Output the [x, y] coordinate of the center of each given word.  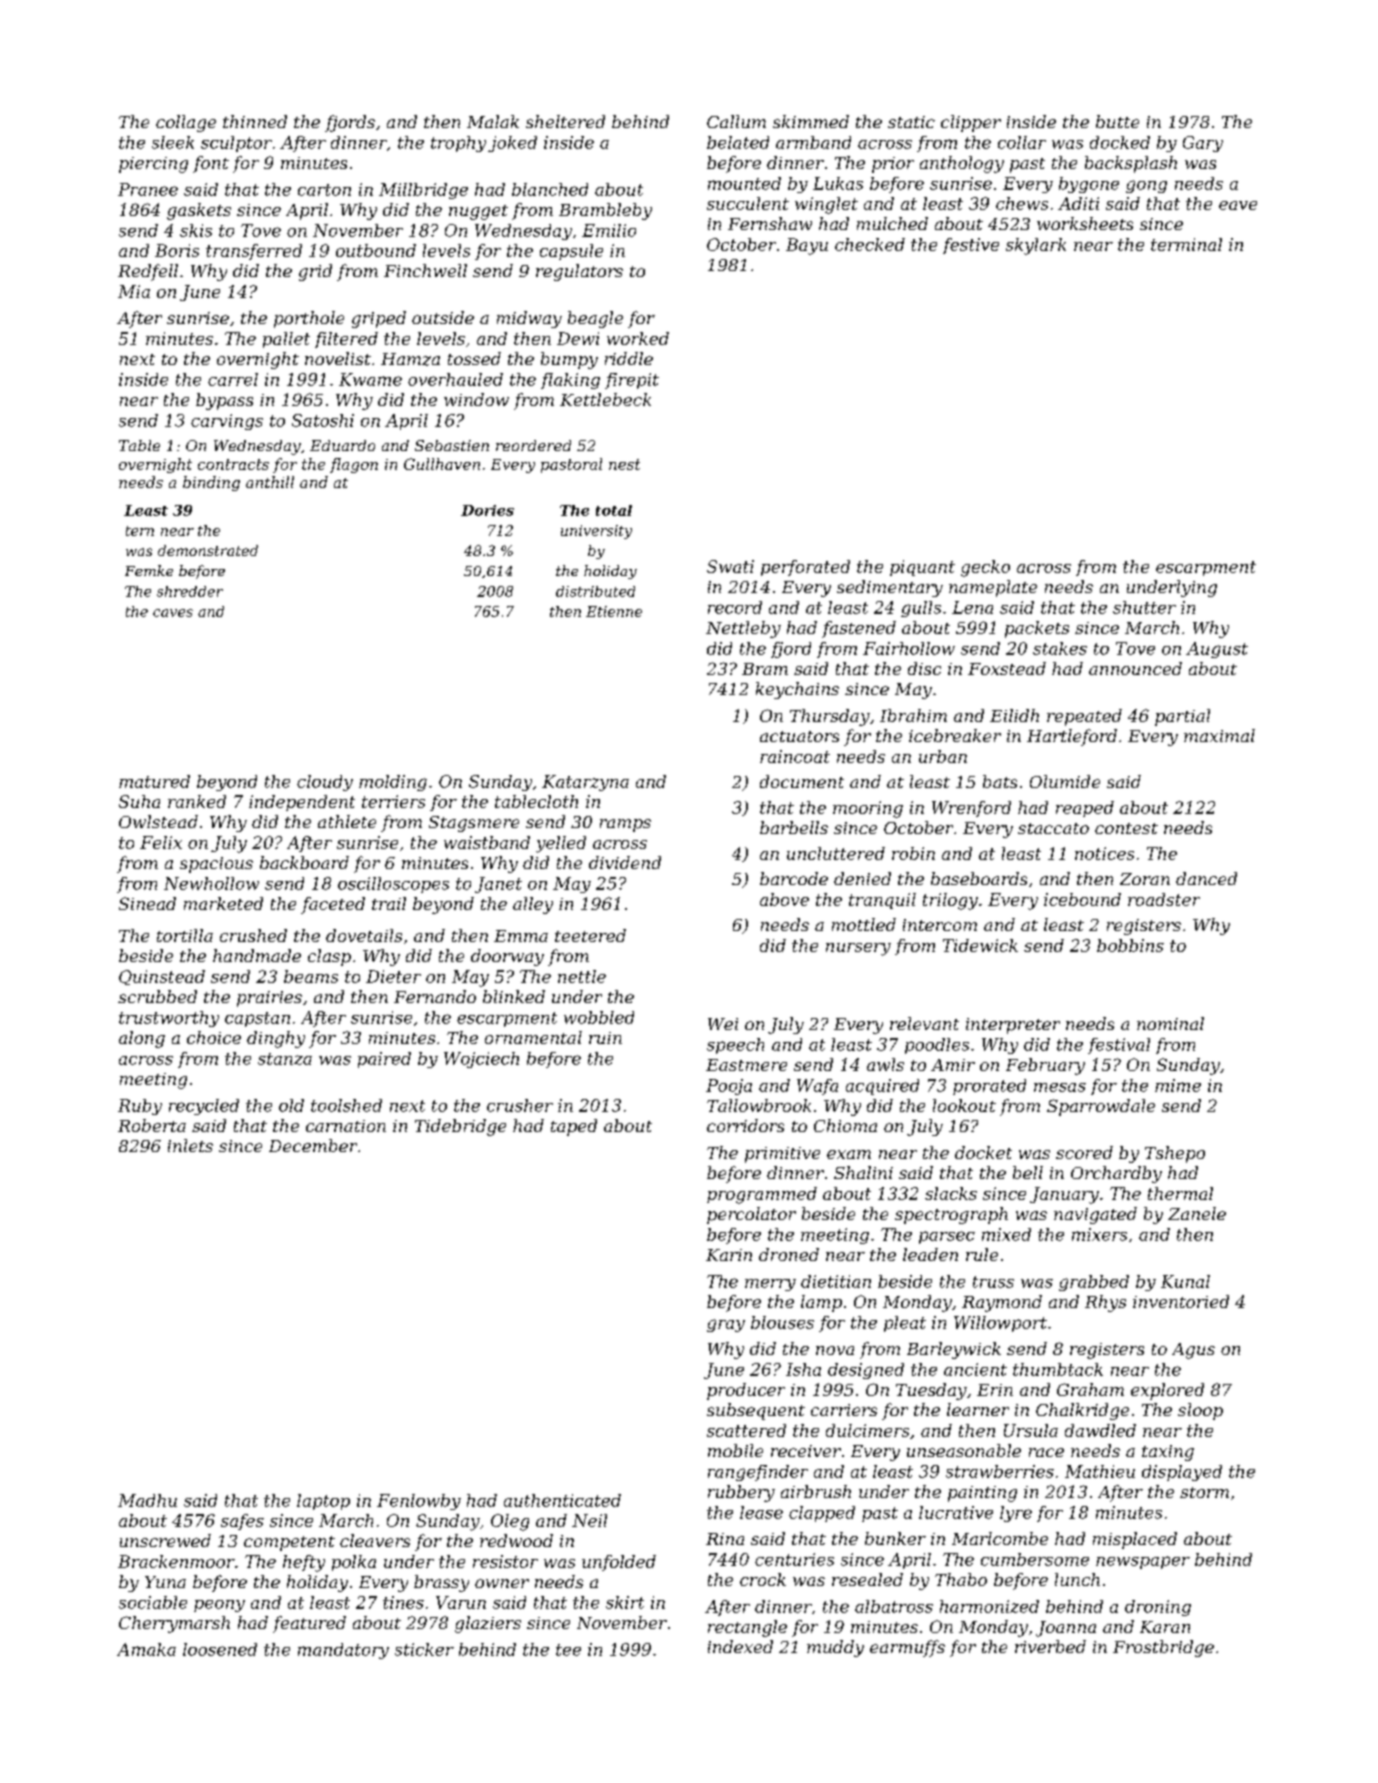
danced [1206, 878]
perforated [805, 568]
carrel [233, 379]
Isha [803, 1369]
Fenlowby [419, 1502]
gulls [921, 609]
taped [574, 1127]
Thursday [830, 717]
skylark [1036, 246]
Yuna [165, 1582]
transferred [254, 252]
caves [173, 613]
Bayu [807, 246]
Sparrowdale [1101, 1107]
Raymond [1002, 1303]
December [313, 1145]
